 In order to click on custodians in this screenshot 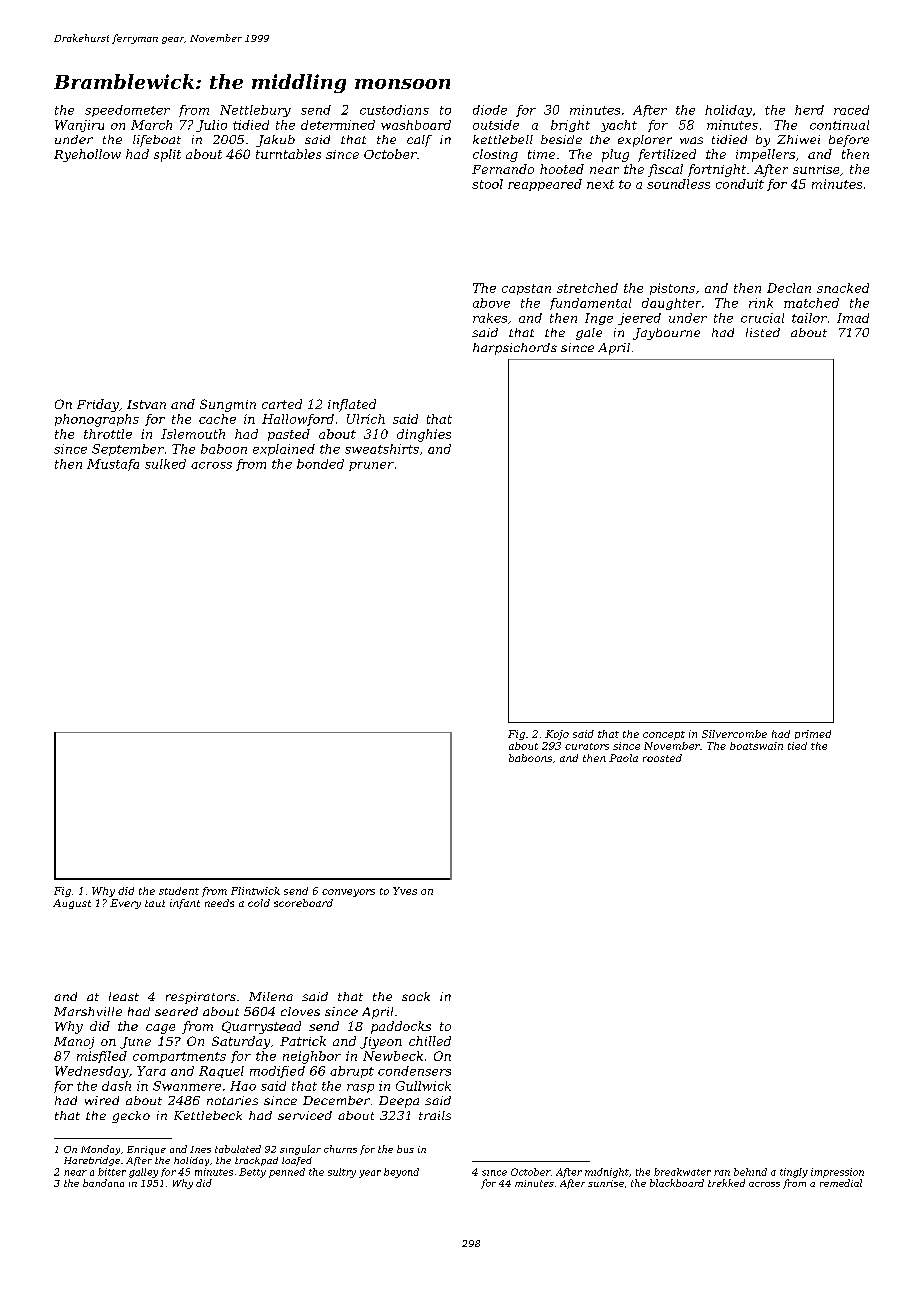, I will do `click(394, 110)`.
